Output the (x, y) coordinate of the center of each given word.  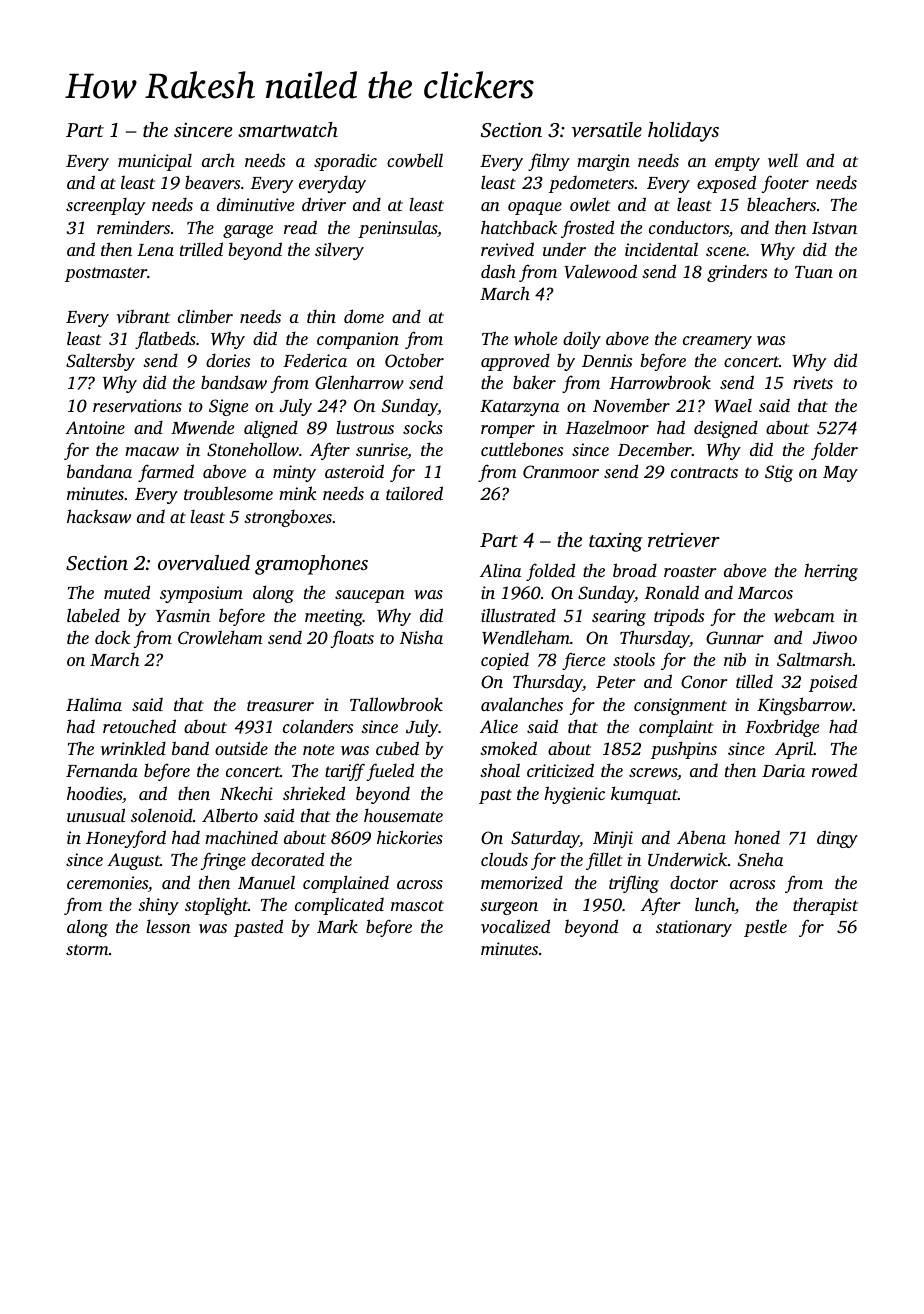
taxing (616, 542)
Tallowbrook (396, 704)
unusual (96, 815)
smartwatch (288, 130)
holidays (683, 132)
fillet (604, 861)
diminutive (255, 204)
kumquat (644, 795)
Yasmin (183, 615)
